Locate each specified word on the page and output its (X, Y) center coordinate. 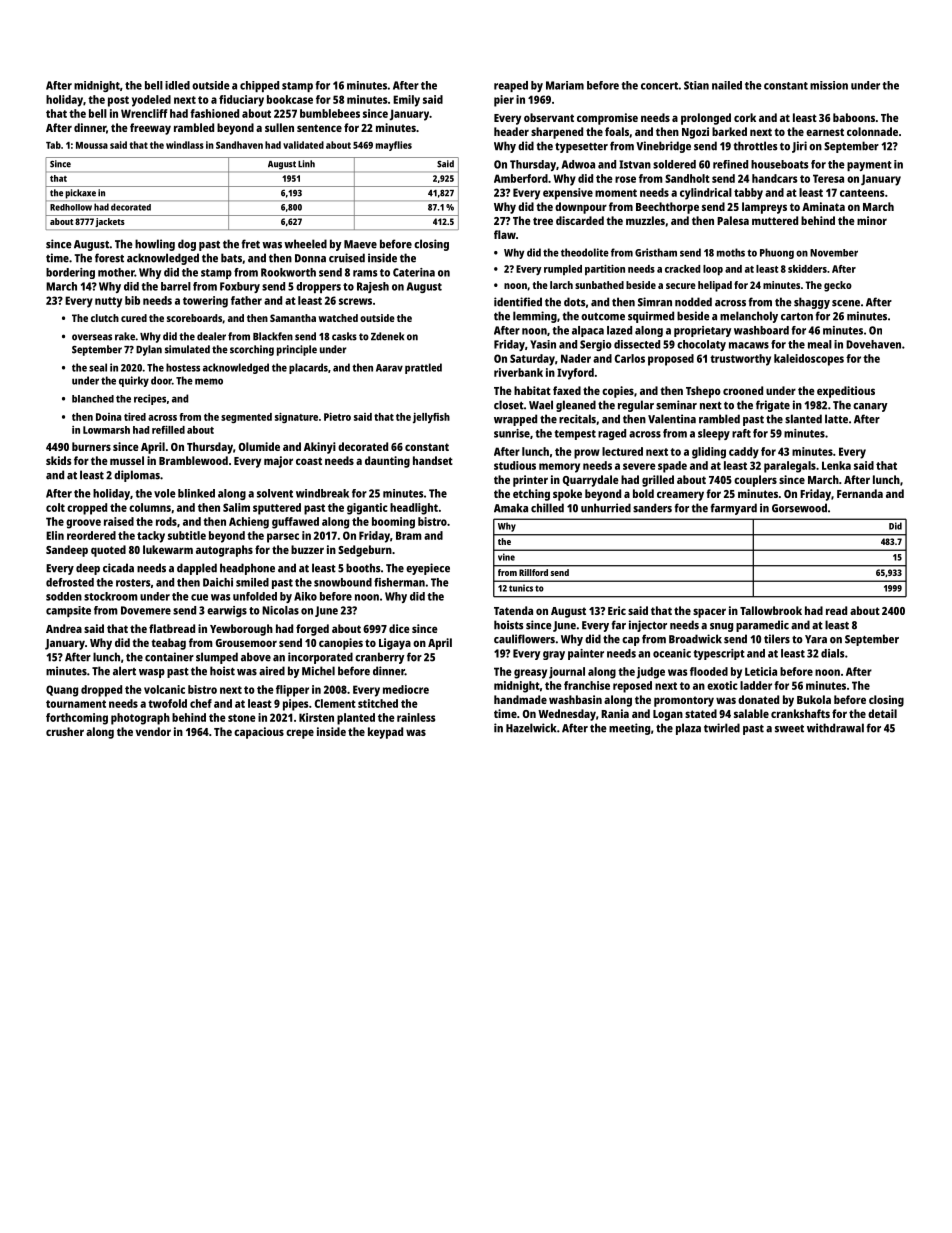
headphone (247, 569)
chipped (259, 86)
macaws (749, 345)
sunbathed (599, 285)
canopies (341, 644)
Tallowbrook (771, 610)
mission (829, 85)
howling (155, 245)
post (118, 101)
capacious (259, 733)
